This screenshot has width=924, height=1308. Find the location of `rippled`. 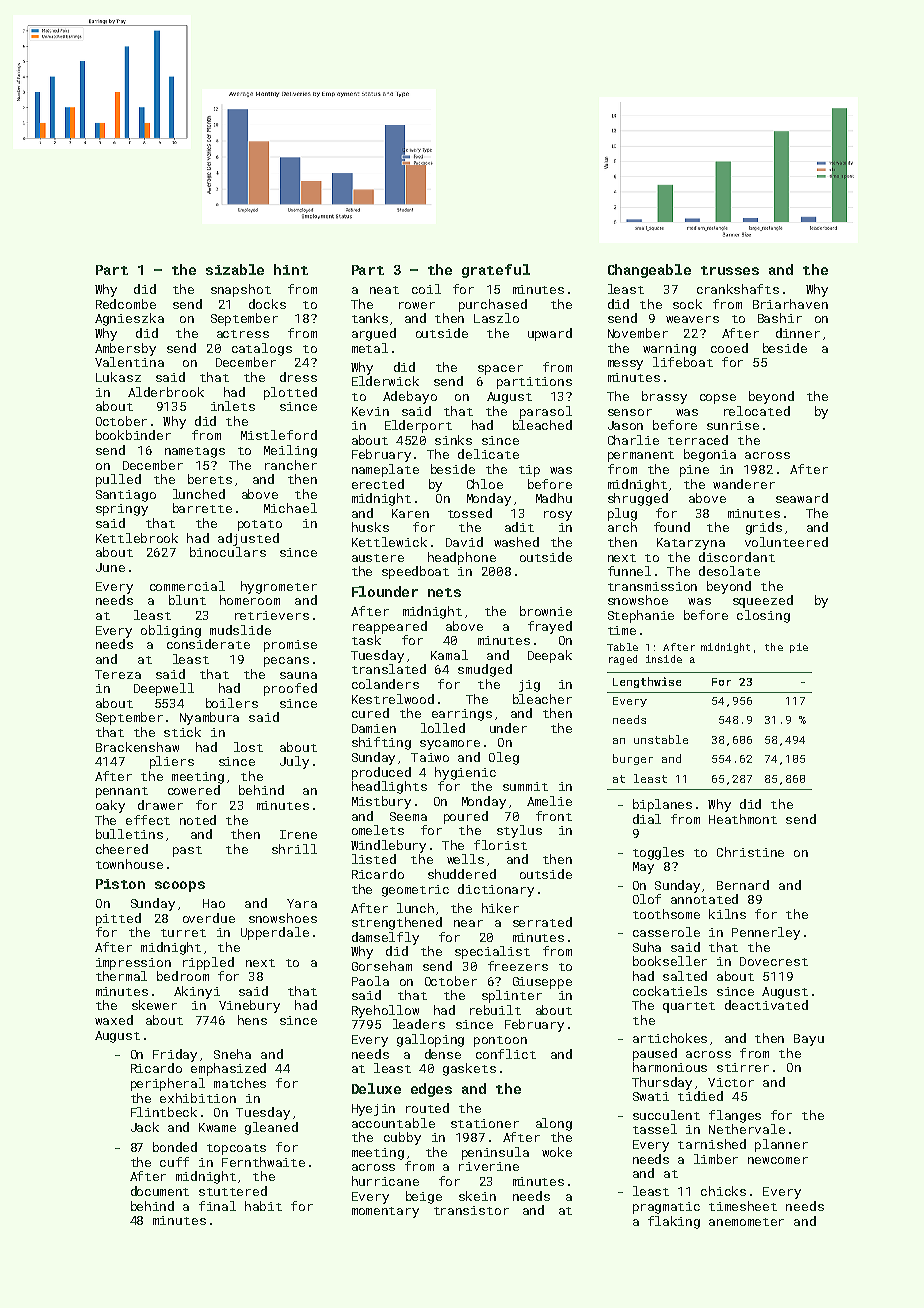

rippled is located at coordinates (208, 963).
